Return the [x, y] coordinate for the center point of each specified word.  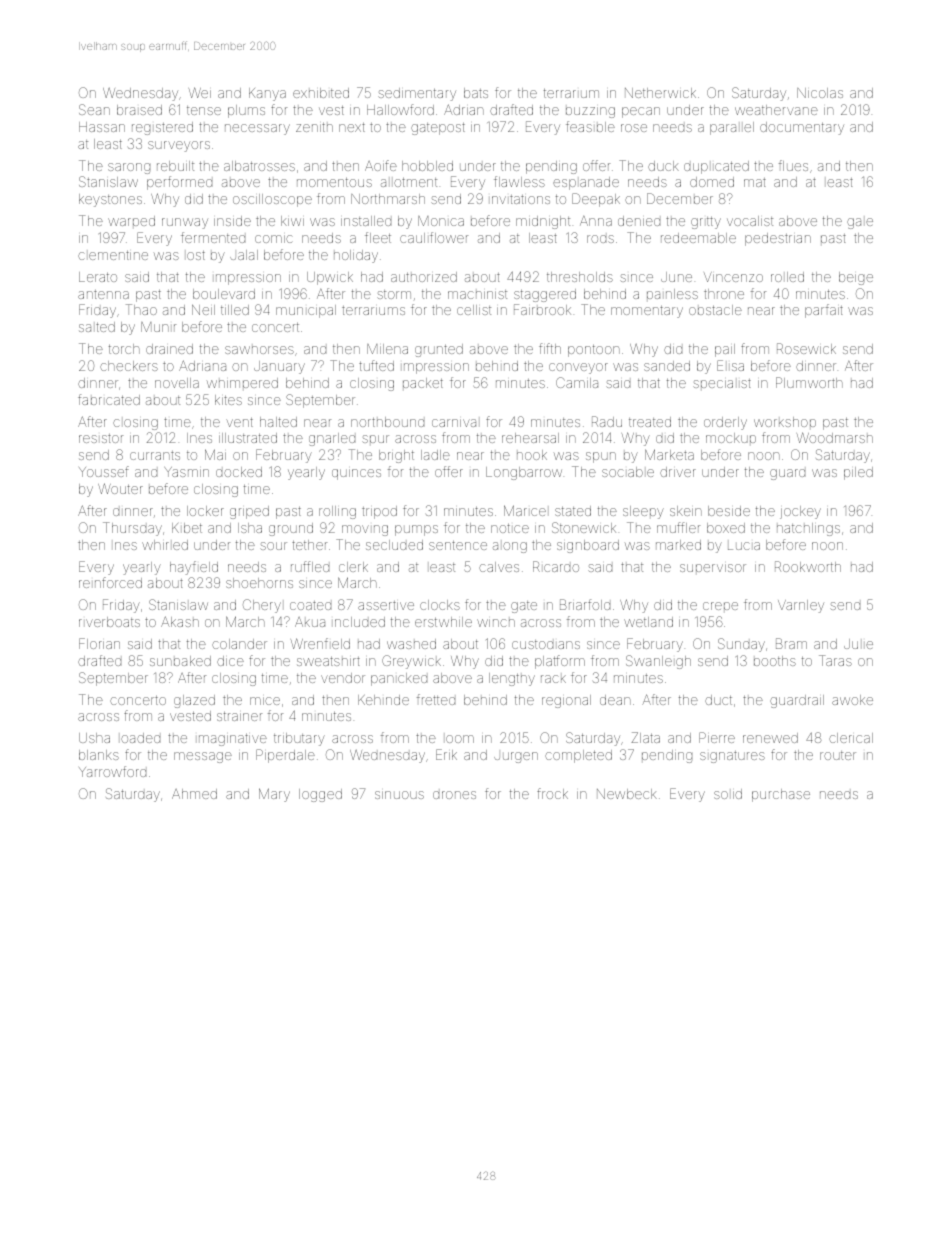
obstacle [715, 310]
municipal [306, 311]
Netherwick [660, 93]
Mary [274, 795]
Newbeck [627, 794]
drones [454, 795]
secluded [394, 545]
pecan [641, 112]
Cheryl [262, 606]
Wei [200, 92]
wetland [648, 622]
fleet [378, 237]
